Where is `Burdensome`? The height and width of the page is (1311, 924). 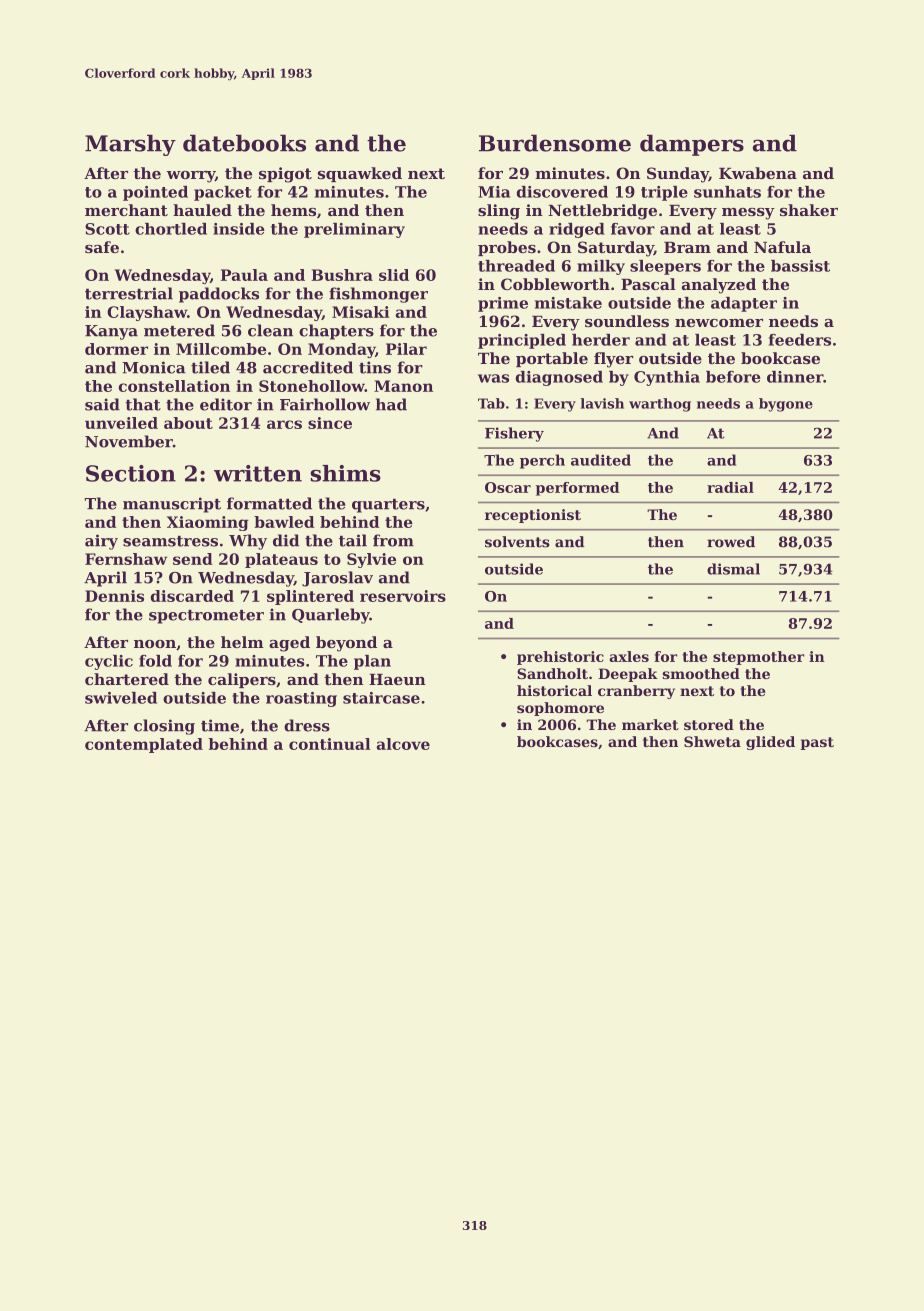 Burdensome is located at coordinates (555, 143).
